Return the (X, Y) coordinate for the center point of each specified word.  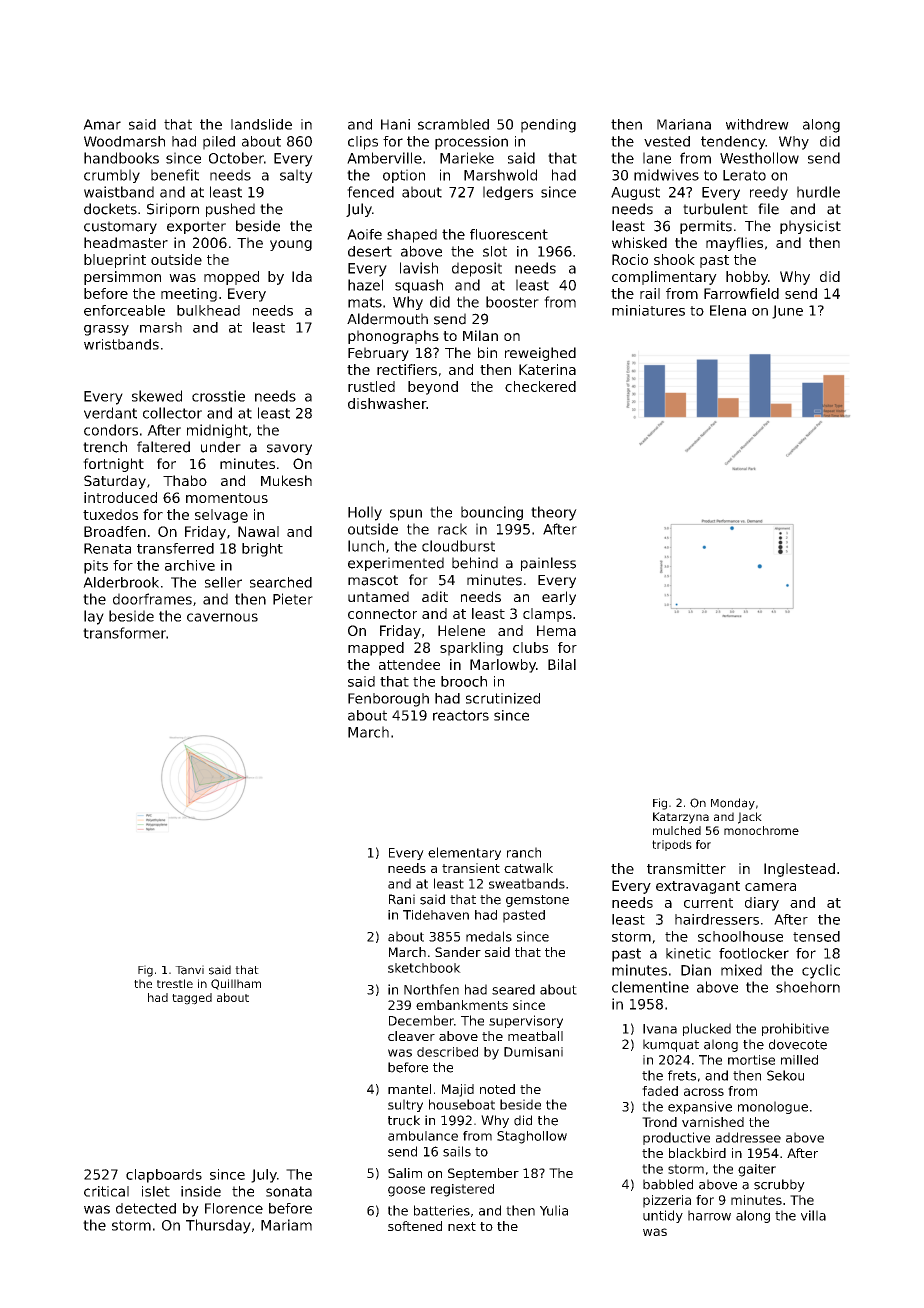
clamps (547, 615)
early (559, 598)
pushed (230, 210)
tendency (733, 143)
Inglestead (799, 870)
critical (106, 1191)
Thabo (185, 480)
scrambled (453, 124)
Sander (458, 952)
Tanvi (189, 970)
